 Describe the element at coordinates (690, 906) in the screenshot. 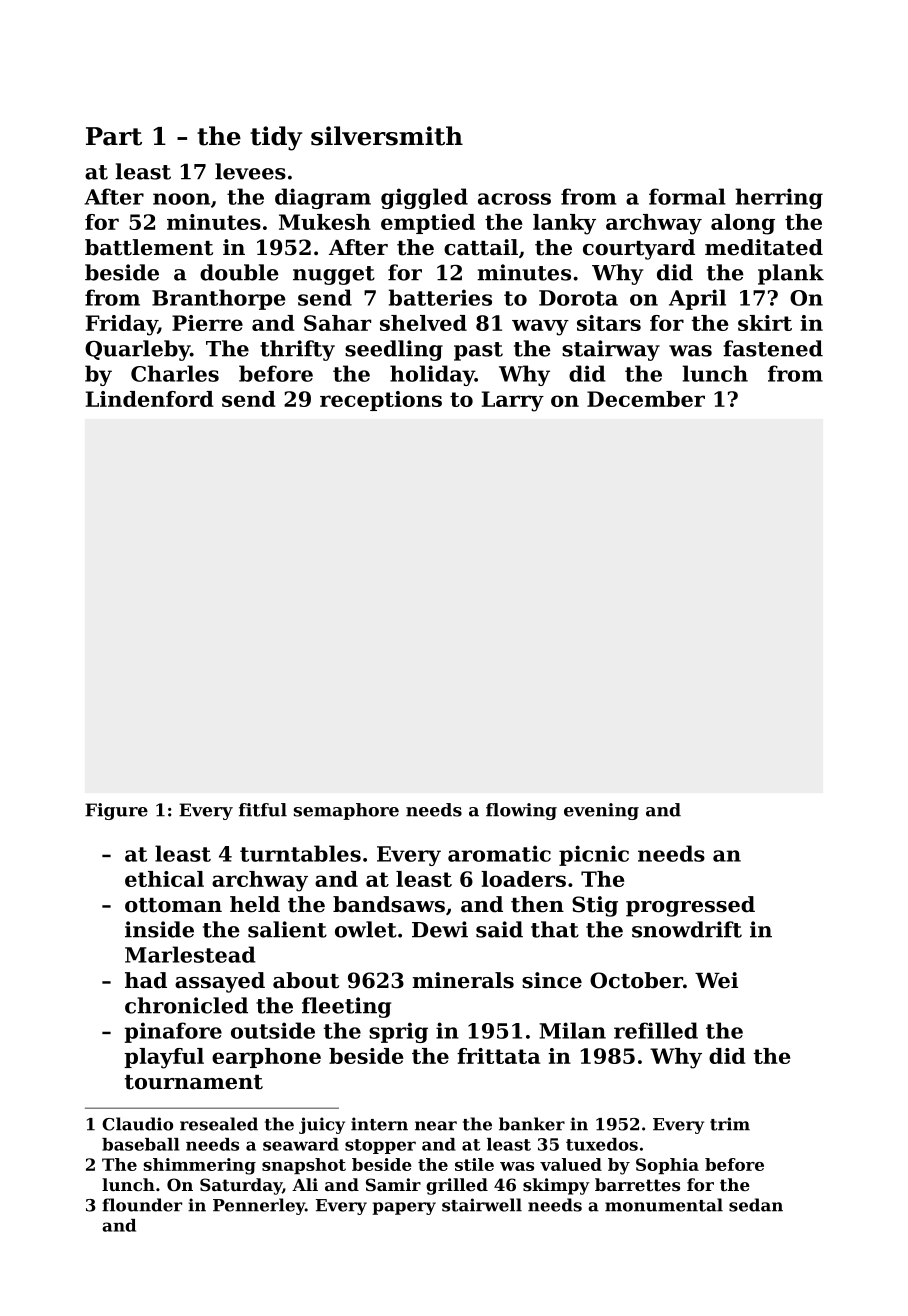

I see `progressed` at that location.
